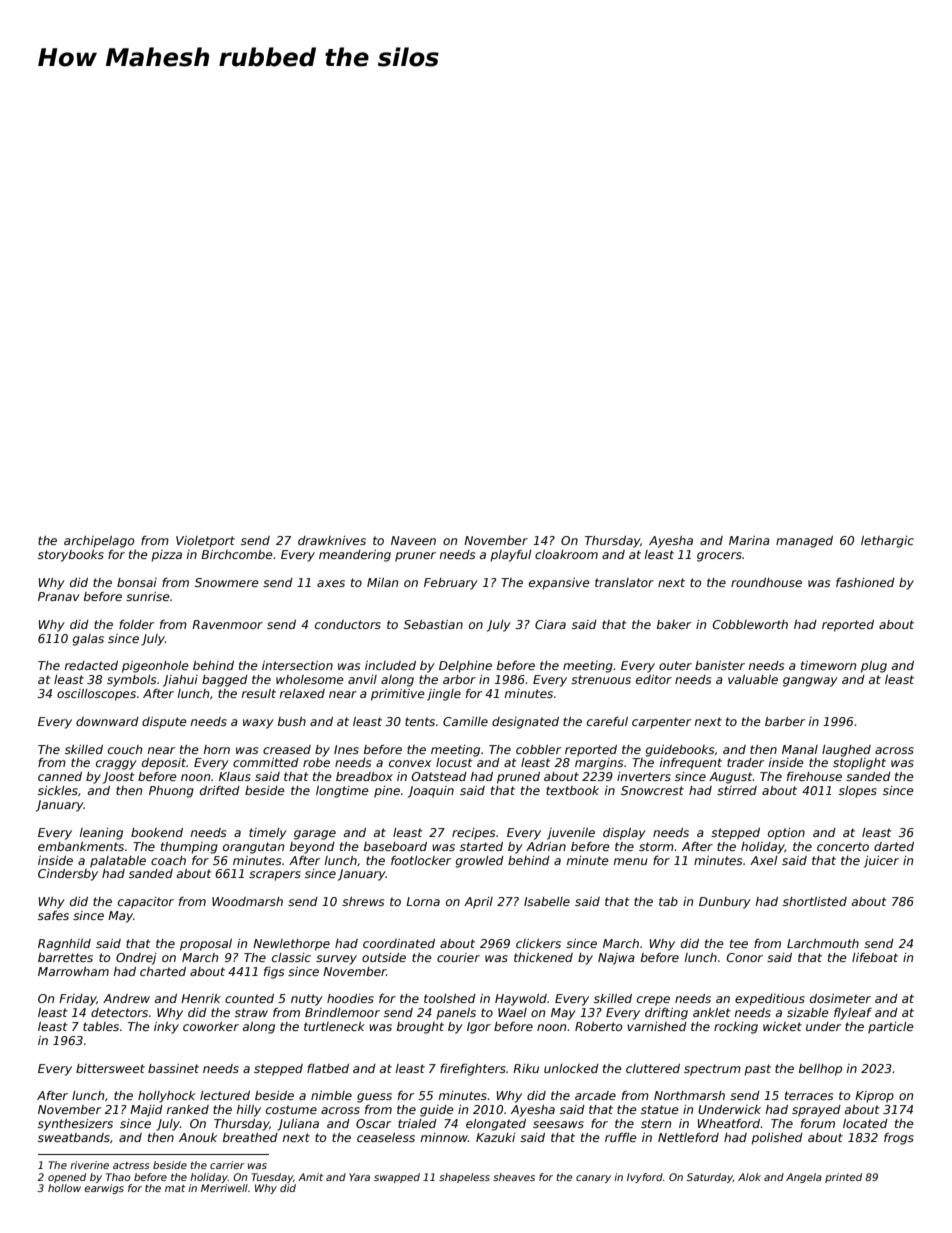 This screenshot has width=952, height=1233. Describe the element at coordinates (745, 762) in the screenshot. I see `trader` at that location.
